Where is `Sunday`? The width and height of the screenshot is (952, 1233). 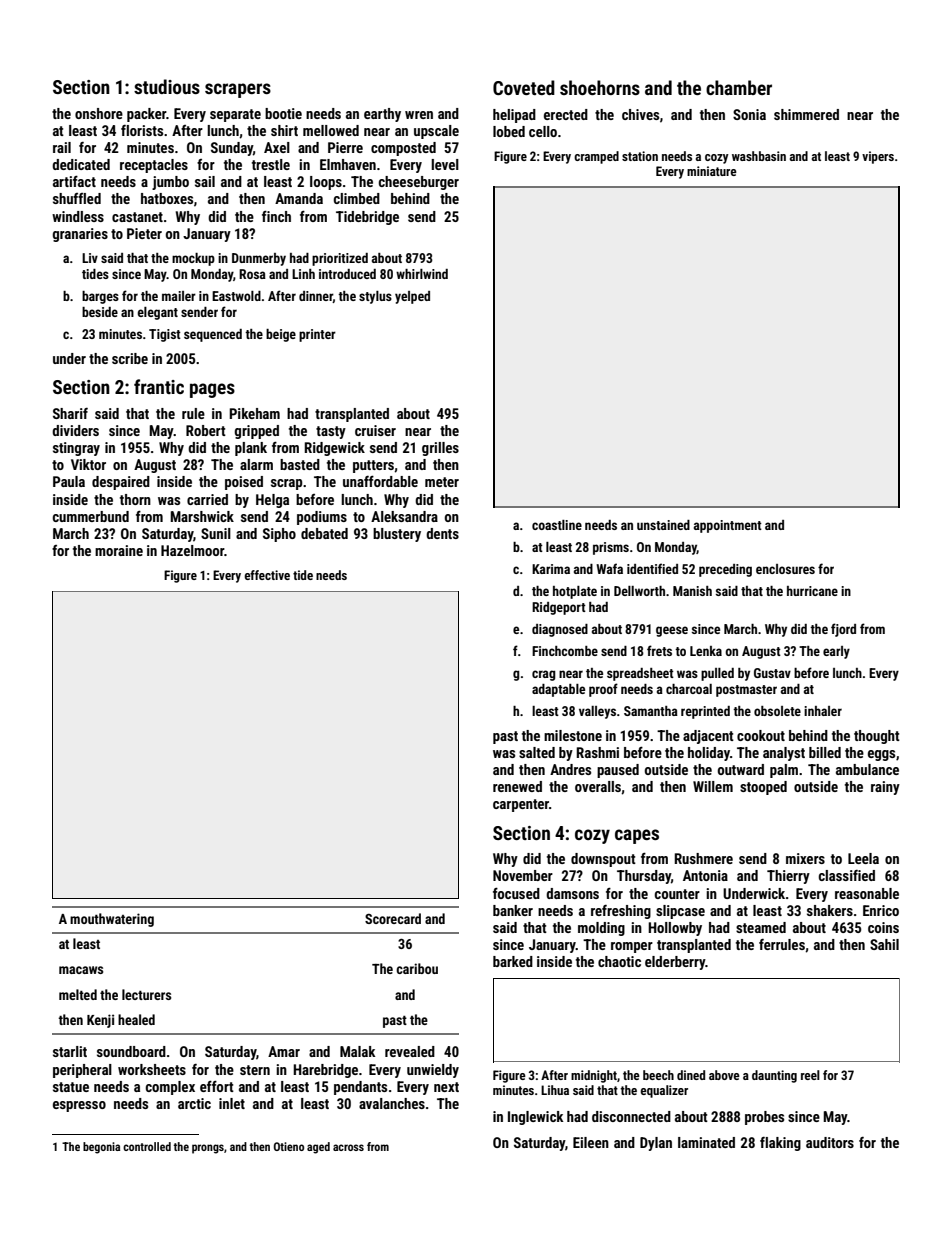 Sunday is located at coordinates (232, 149).
